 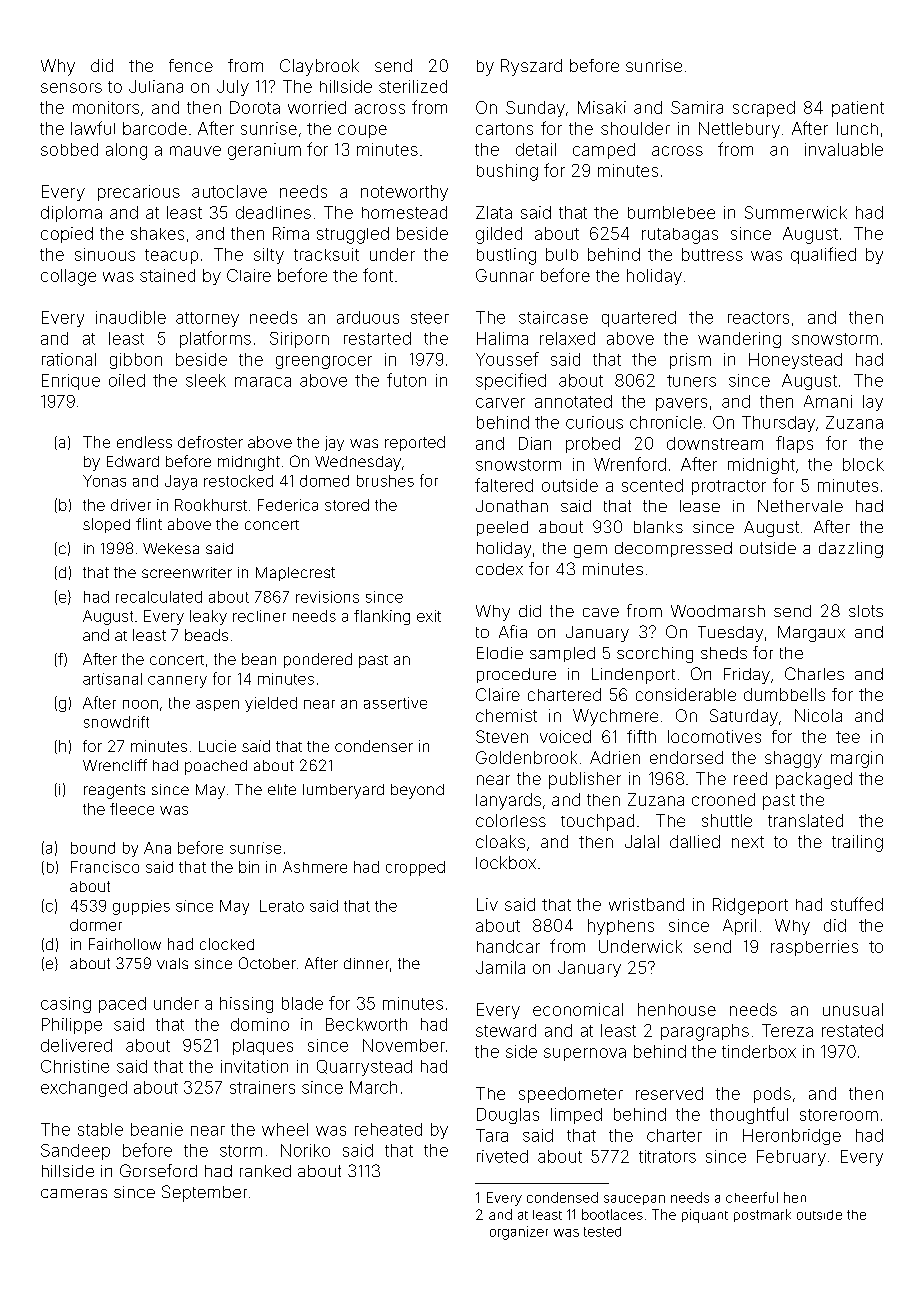 I want to click on publisher, so click(x=585, y=780).
